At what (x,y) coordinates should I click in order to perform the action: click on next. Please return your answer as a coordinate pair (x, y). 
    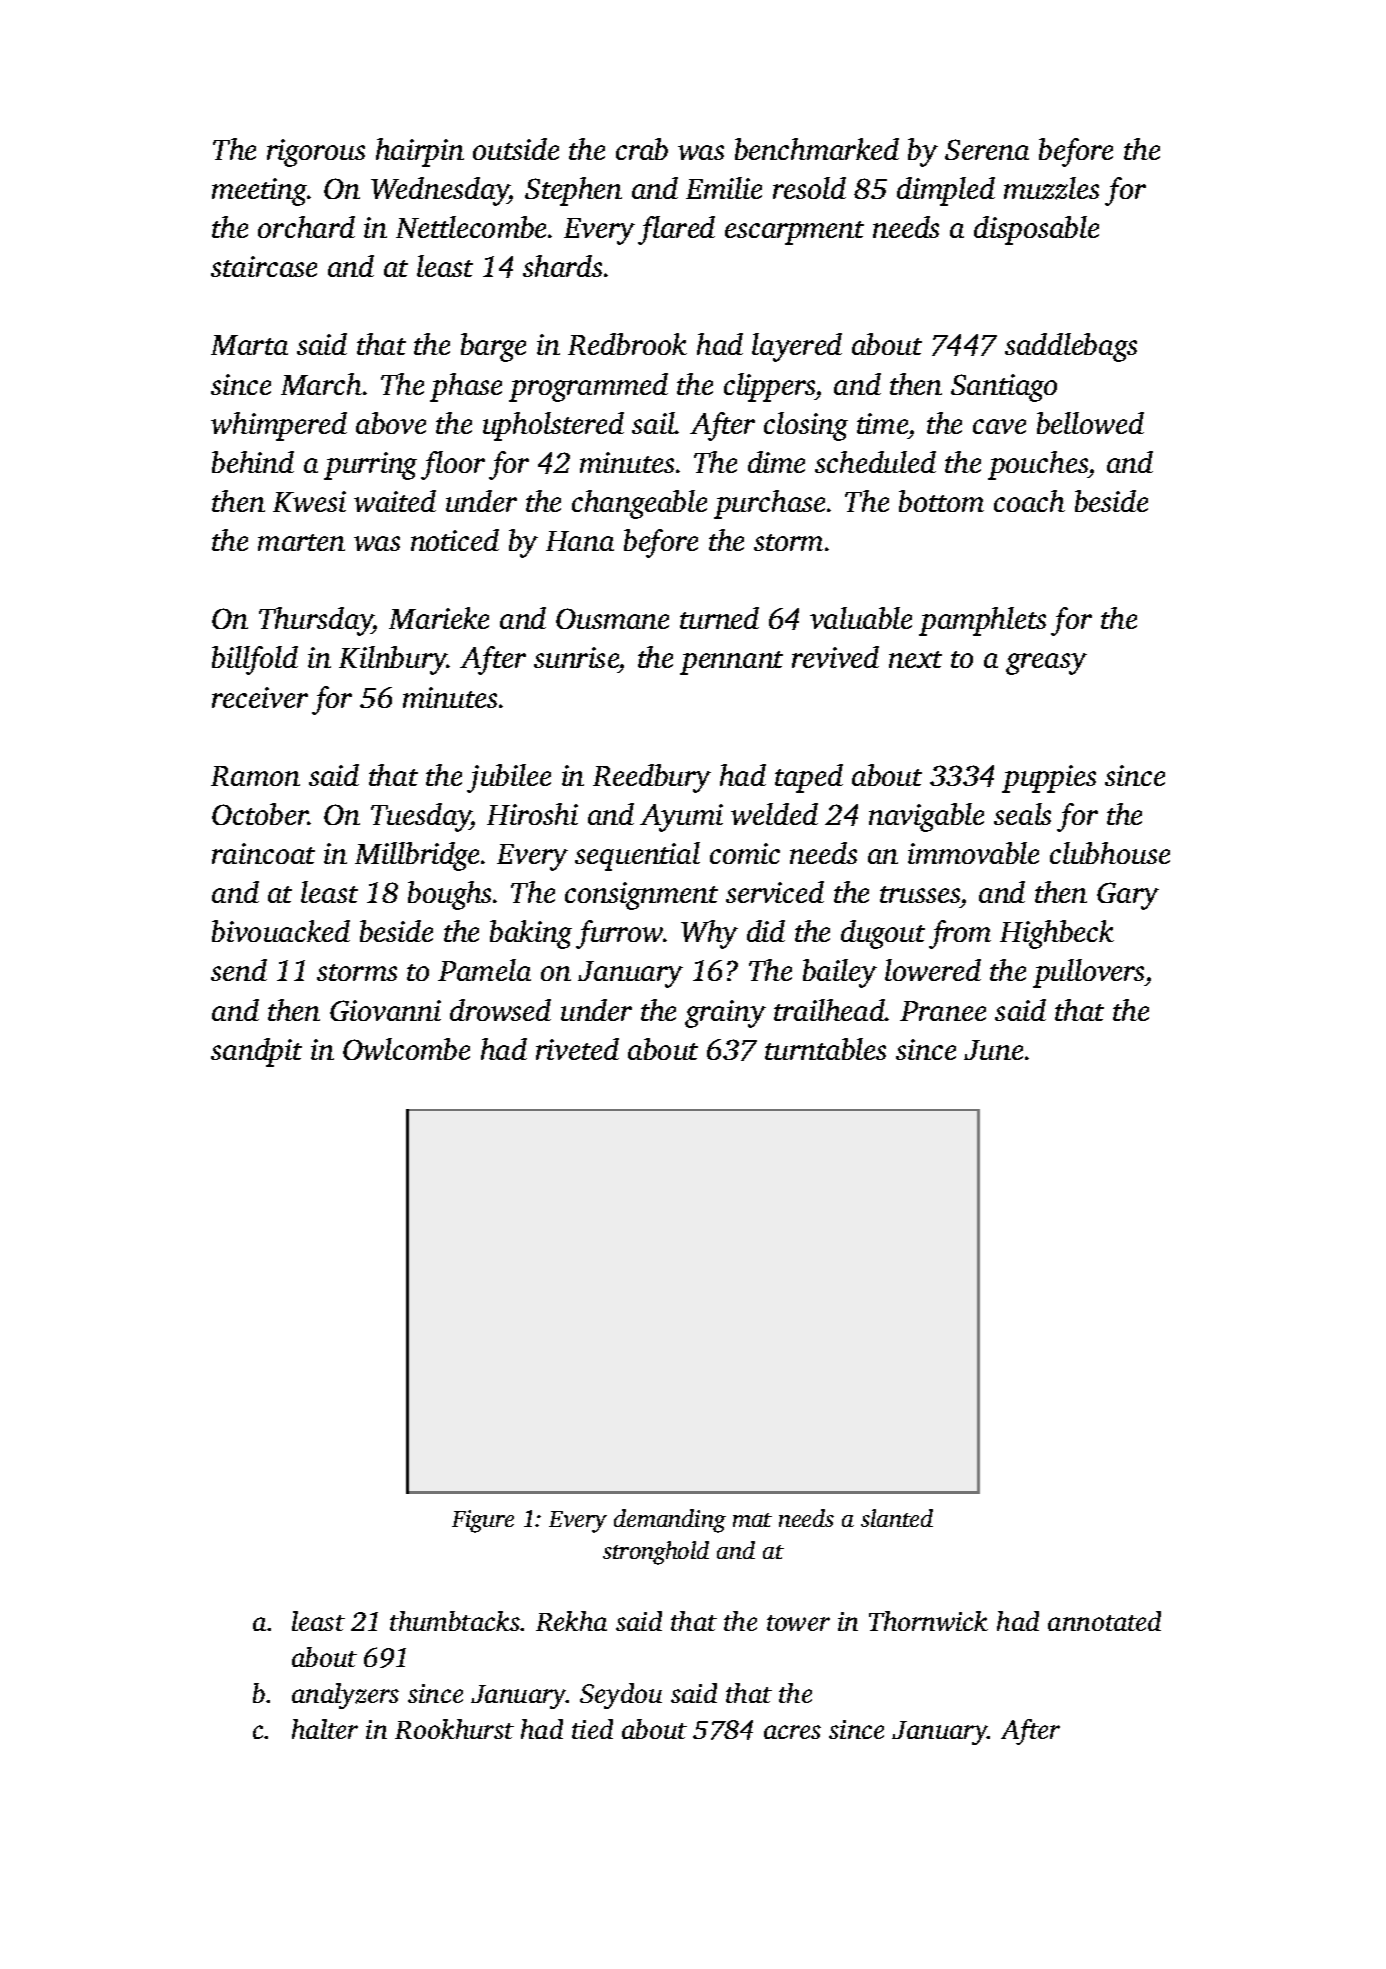
    Looking at the image, I should click on (915, 659).
